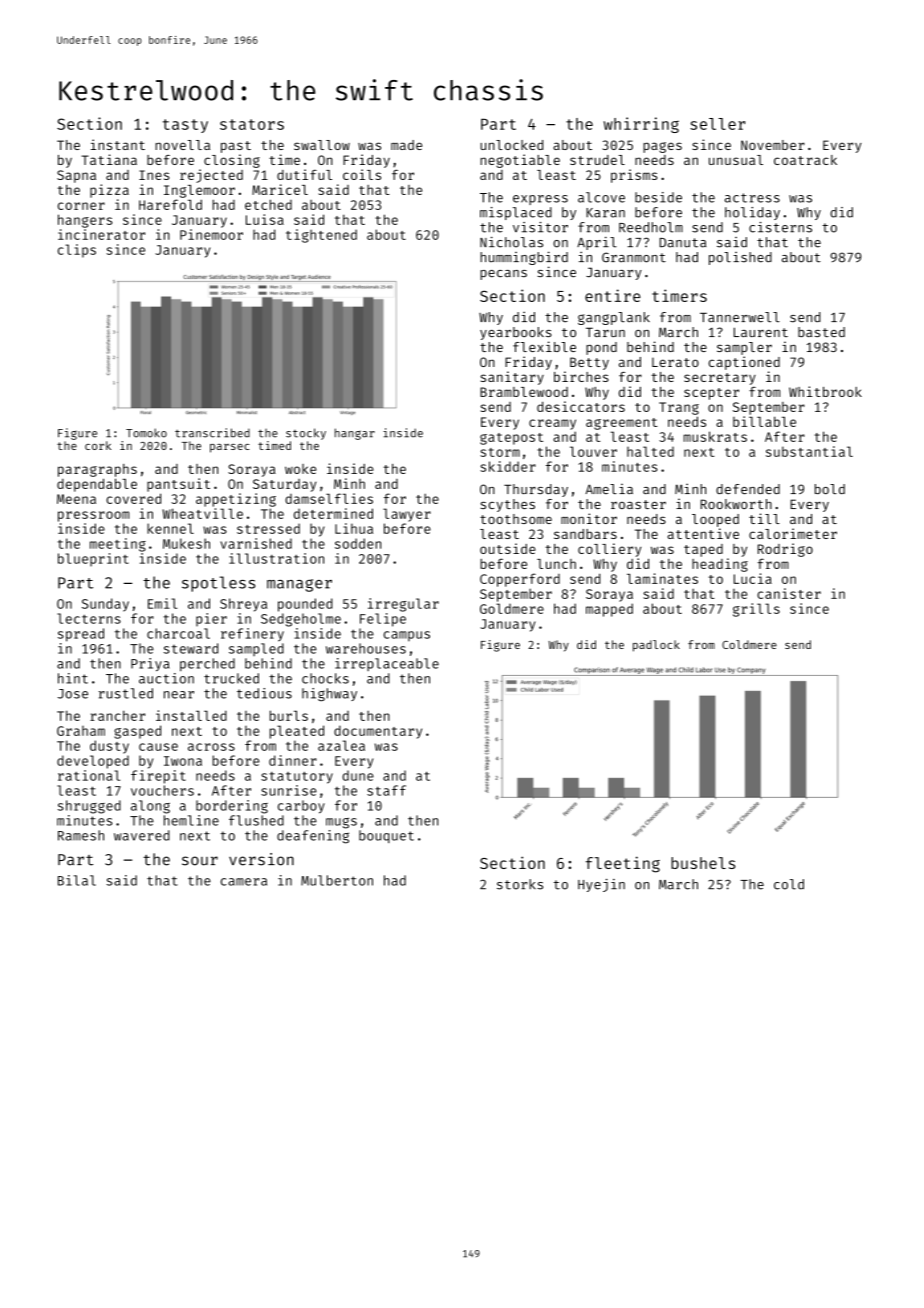  I want to click on storks, so click(520, 884).
